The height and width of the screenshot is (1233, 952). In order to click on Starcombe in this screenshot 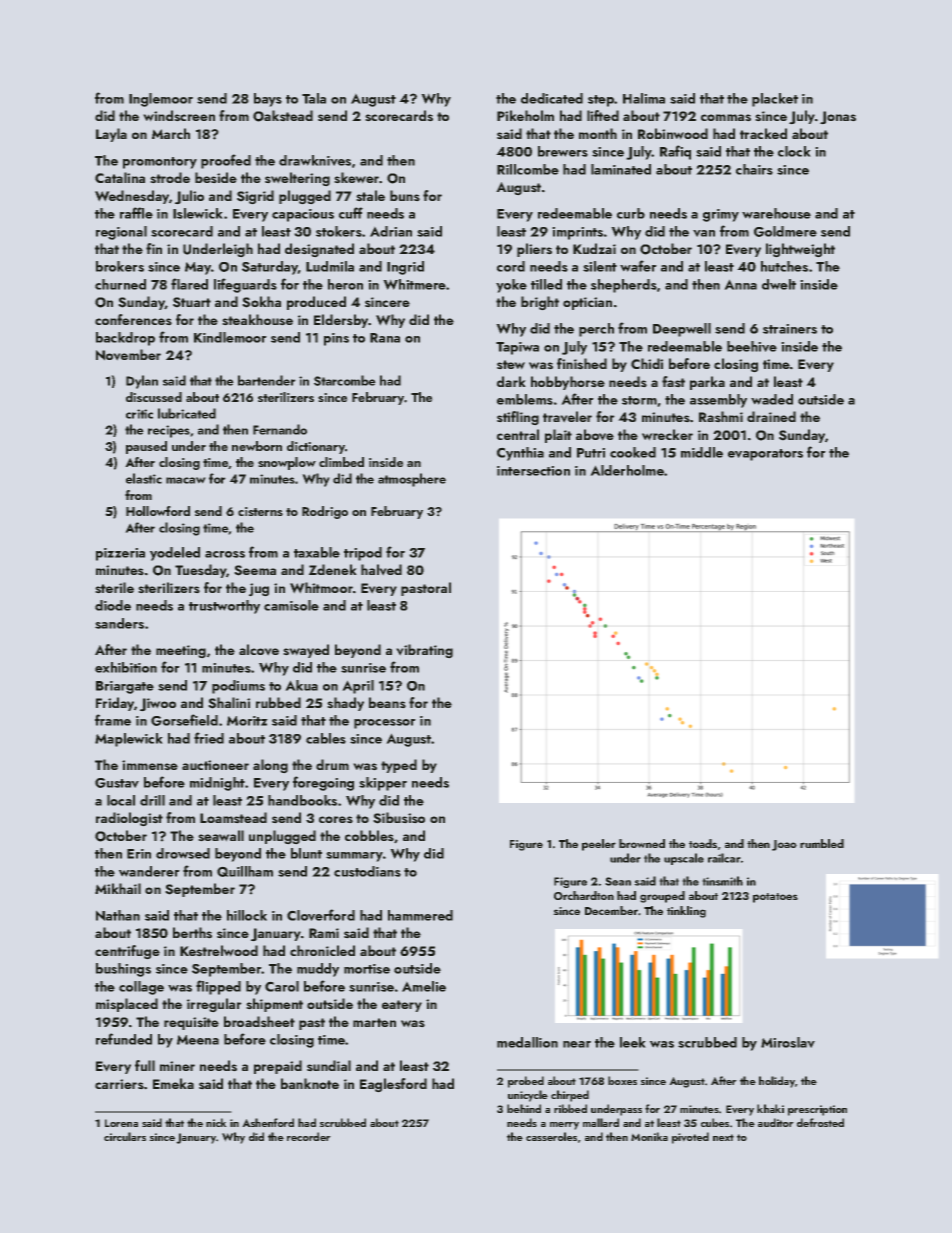, I will do `click(344, 380)`.
